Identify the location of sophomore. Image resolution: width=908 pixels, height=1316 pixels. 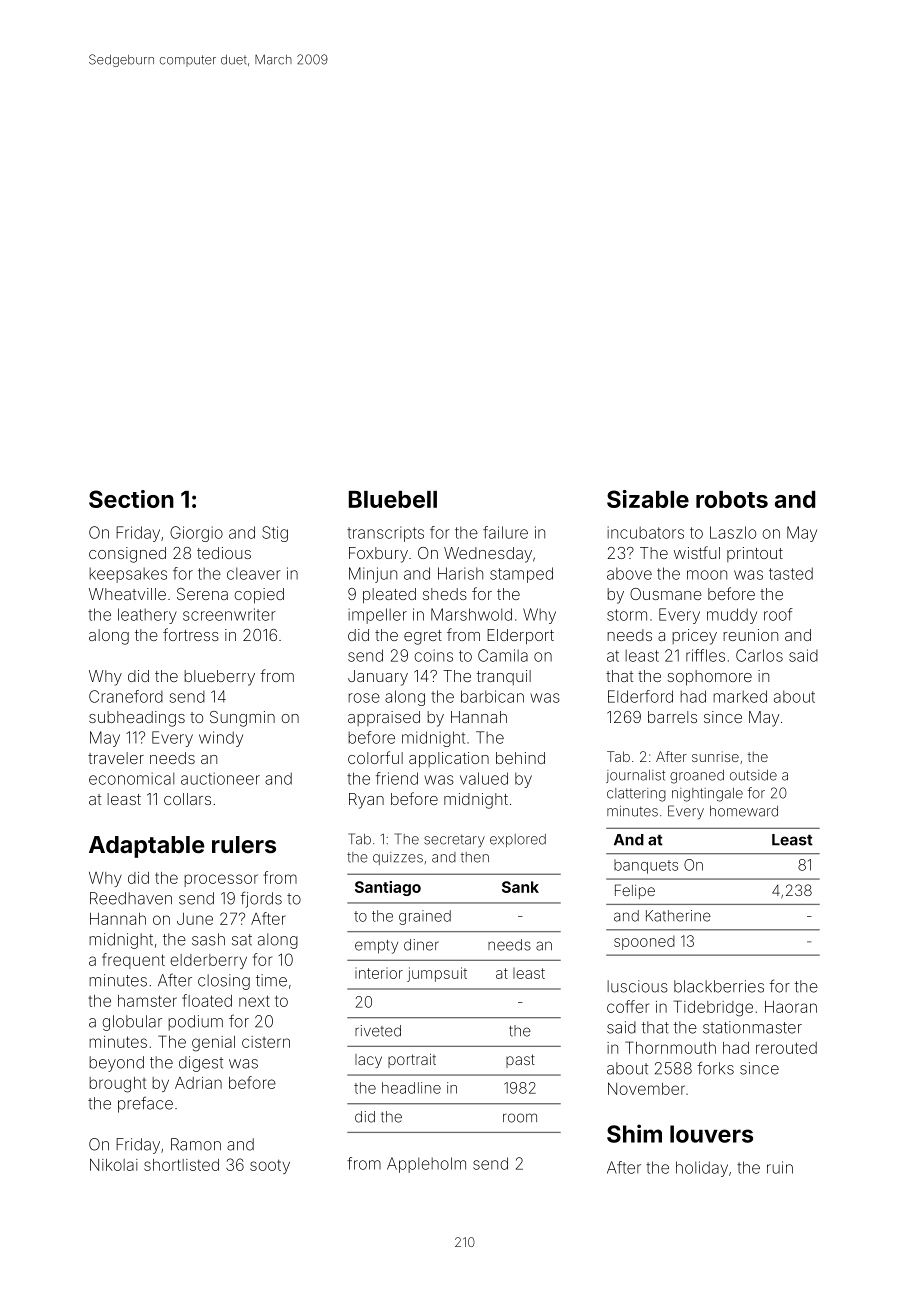
(709, 678).
